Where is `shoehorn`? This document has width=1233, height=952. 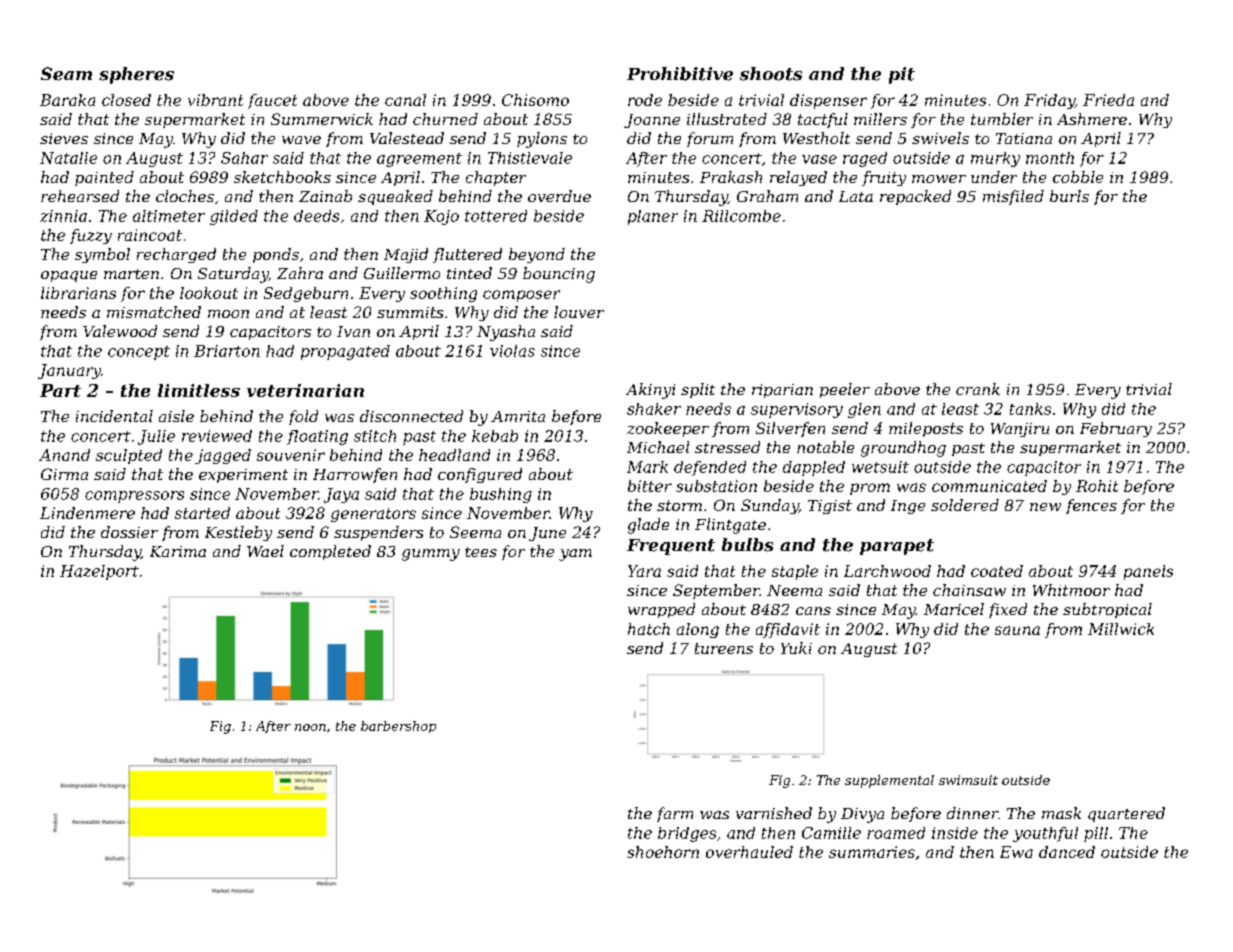 shoehorn is located at coordinates (663, 852).
